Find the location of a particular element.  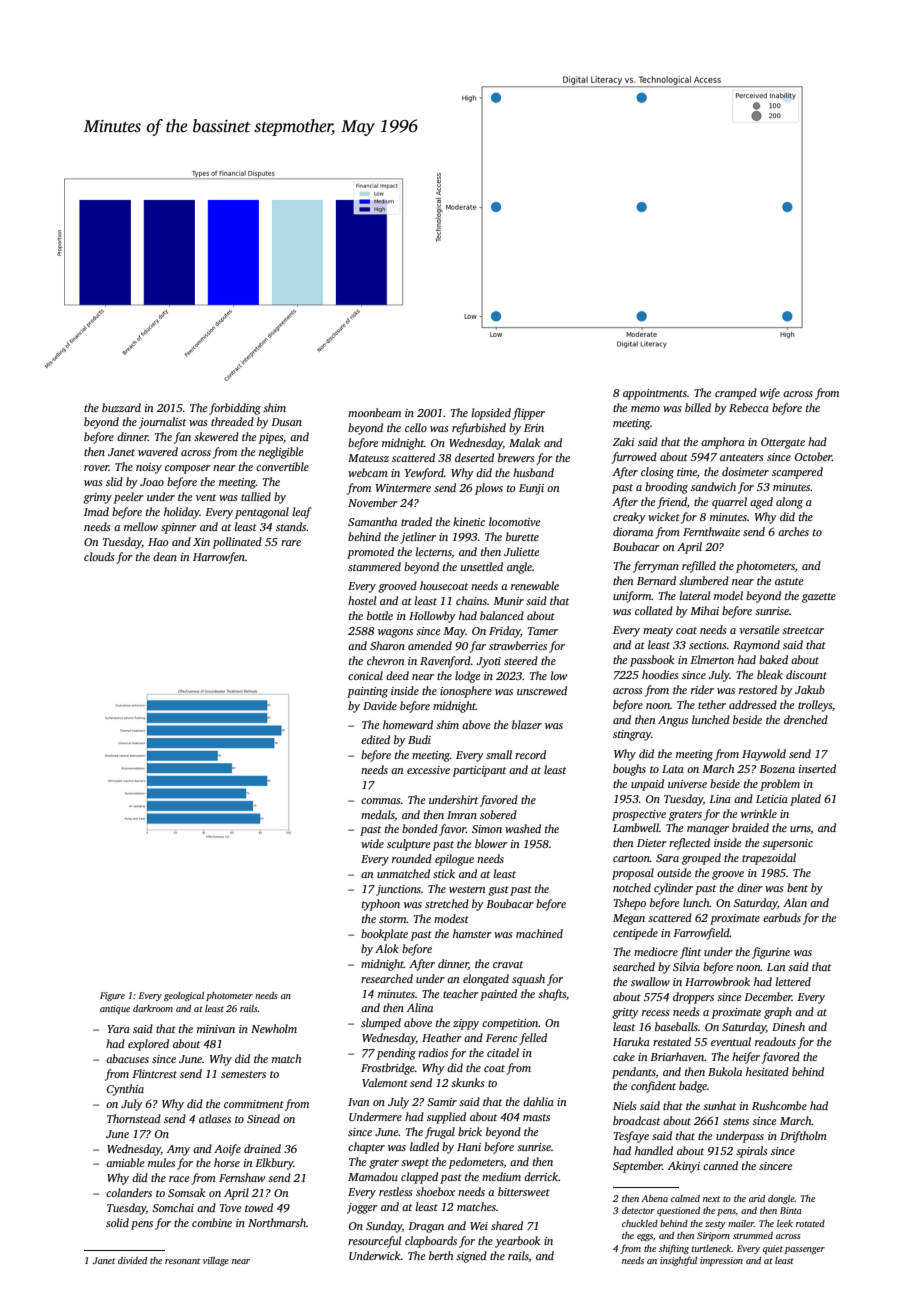

Eunji is located at coordinates (531, 489).
